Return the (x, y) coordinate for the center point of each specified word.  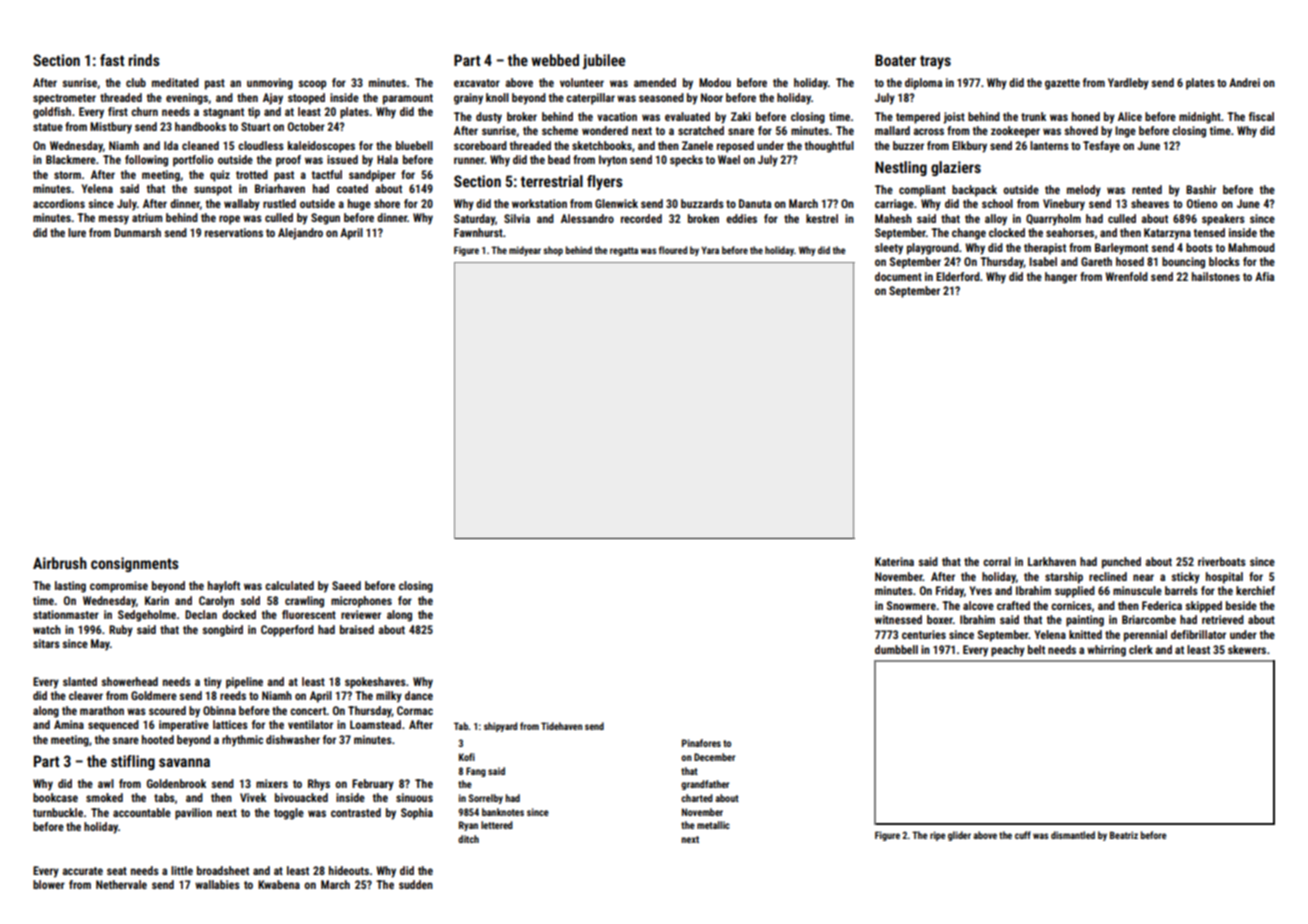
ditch (468, 839)
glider (959, 836)
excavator (477, 83)
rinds (144, 60)
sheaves (1150, 203)
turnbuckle (58, 812)
